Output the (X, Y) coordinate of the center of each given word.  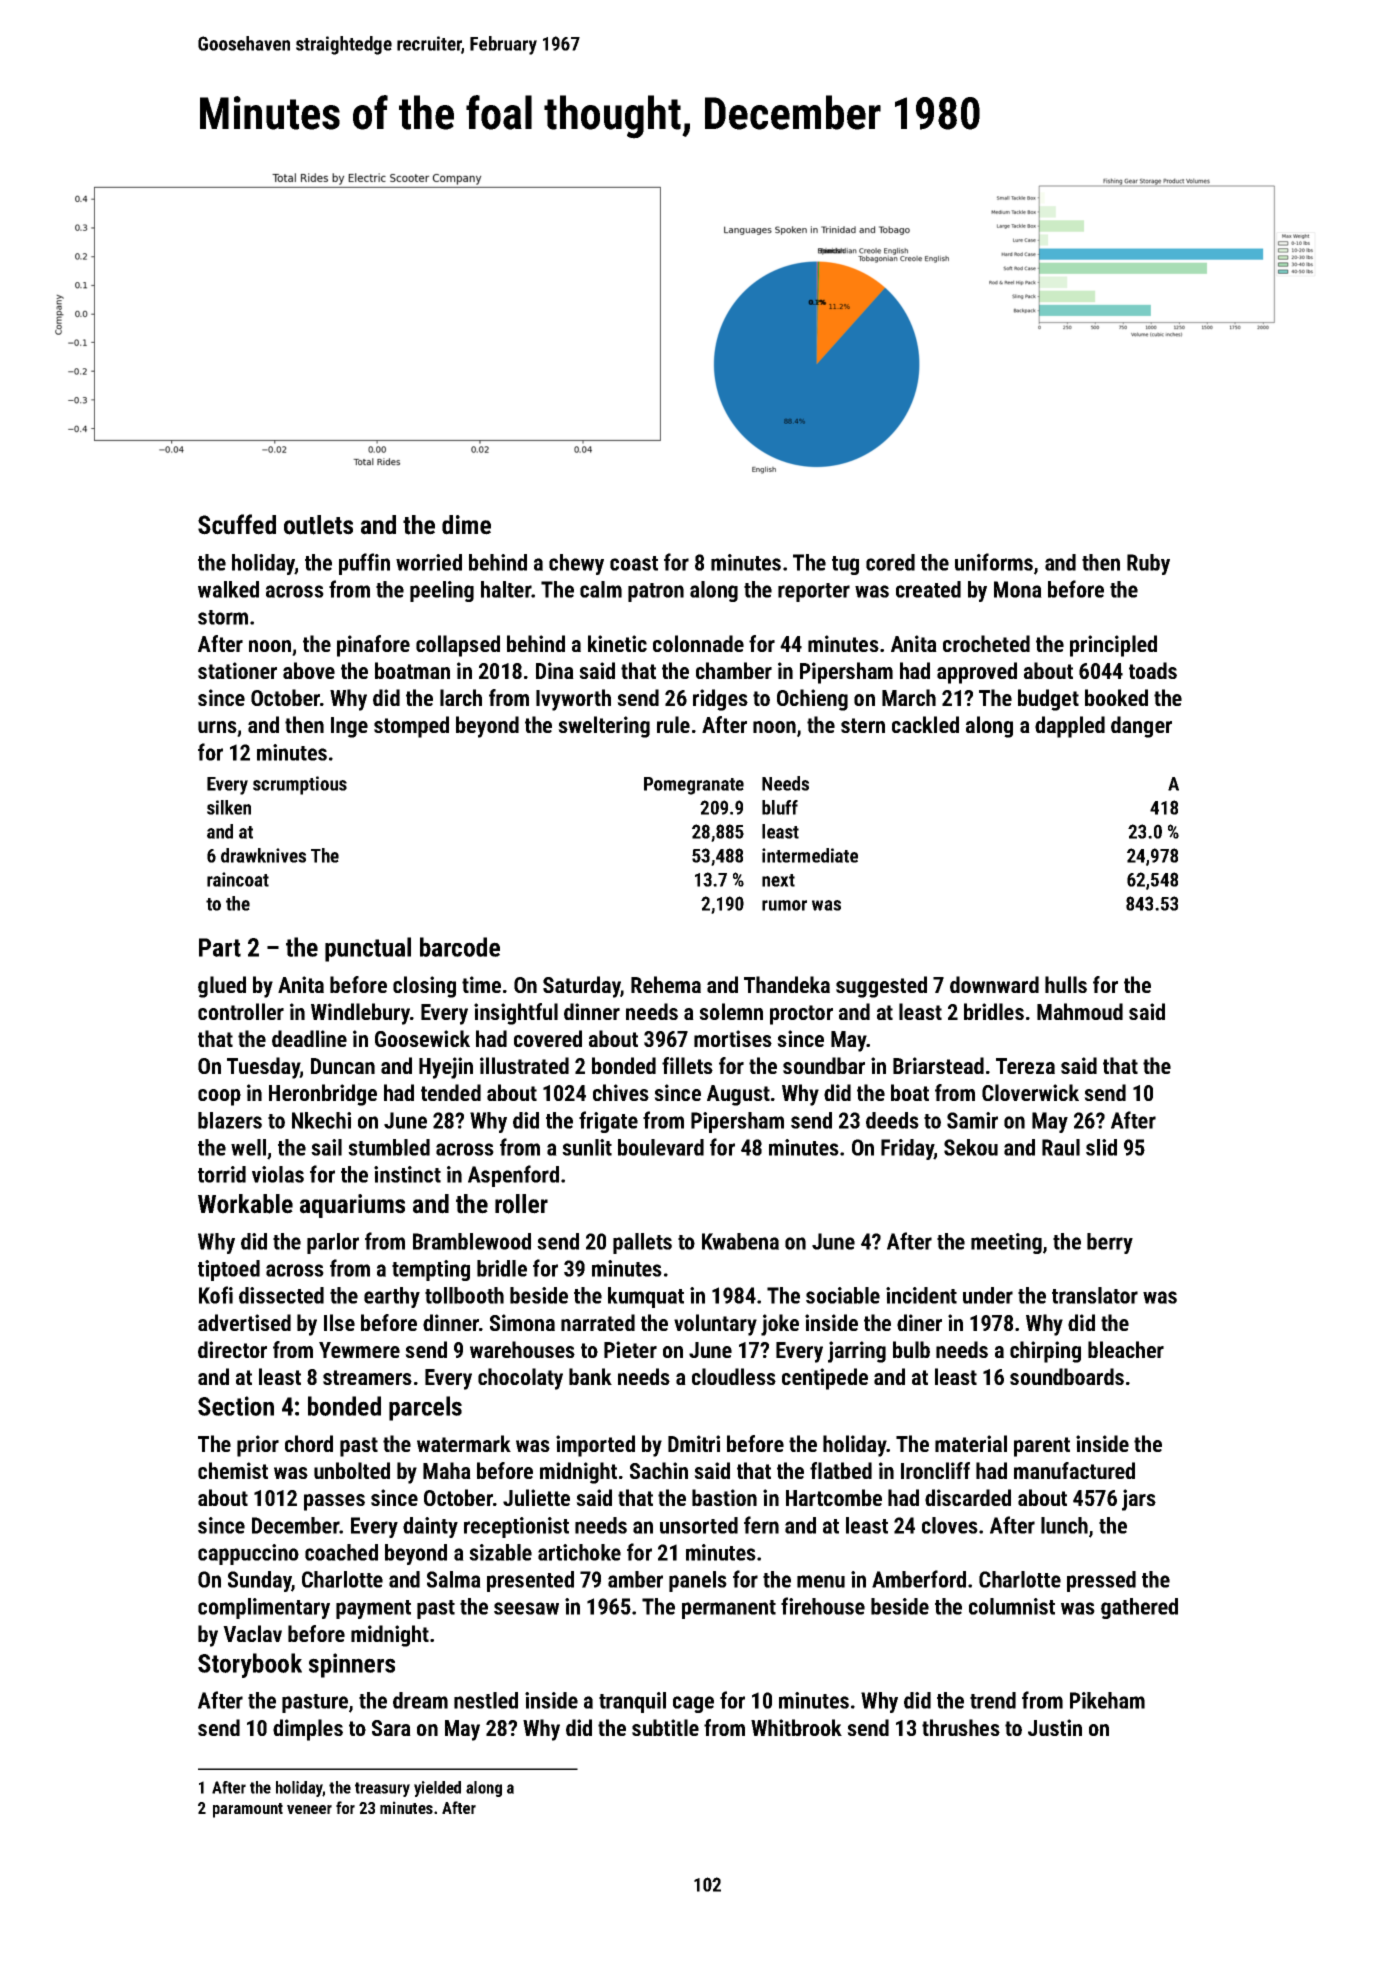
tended (451, 1092)
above (309, 670)
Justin (1055, 1727)
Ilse (339, 1322)
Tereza (1025, 1066)
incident (921, 1295)
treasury (382, 1789)
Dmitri (694, 1443)
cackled (925, 724)
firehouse (823, 1606)
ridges (720, 700)
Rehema (666, 984)
